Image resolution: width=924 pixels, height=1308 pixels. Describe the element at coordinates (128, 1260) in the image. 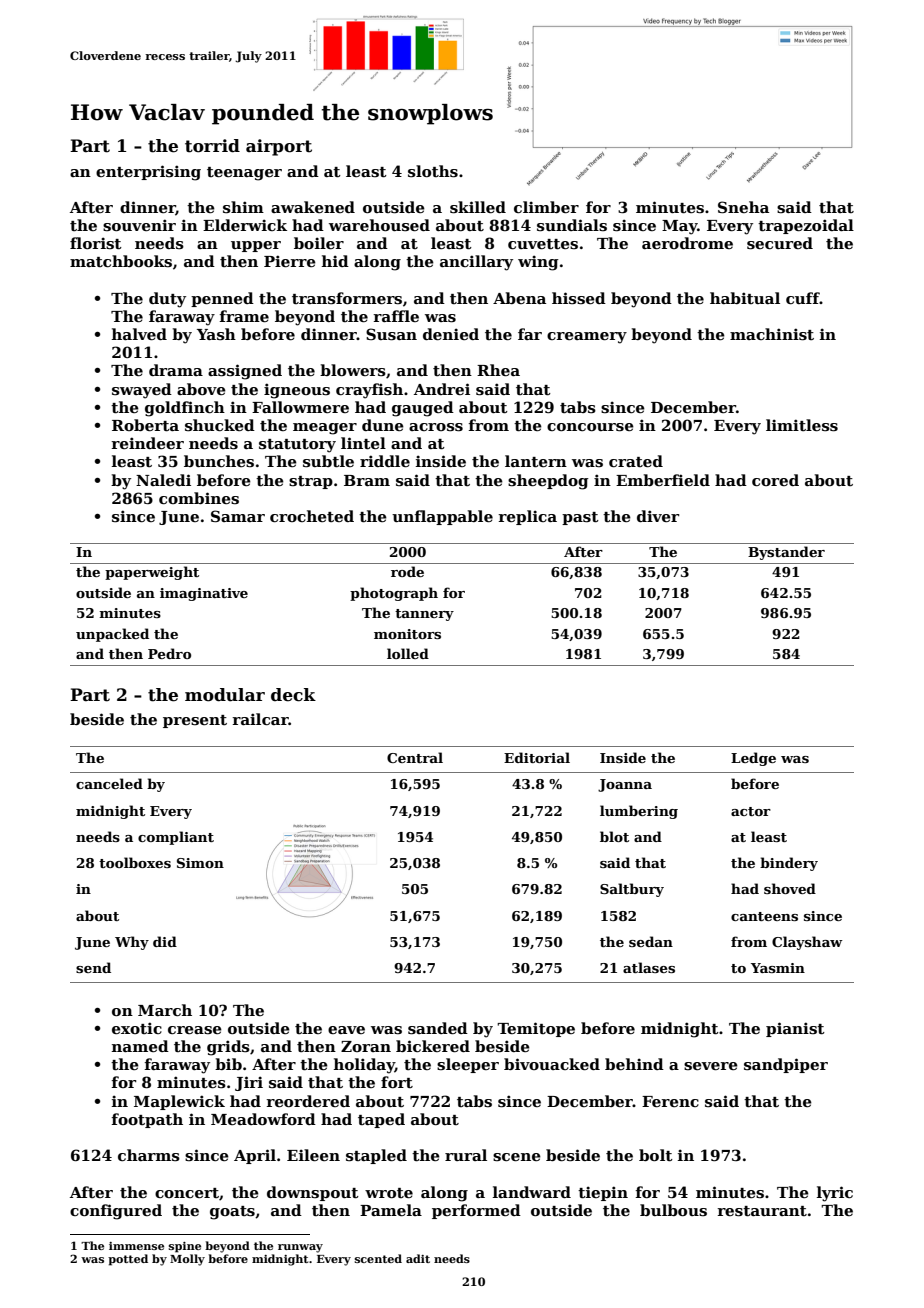

I see `potted` at that location.
